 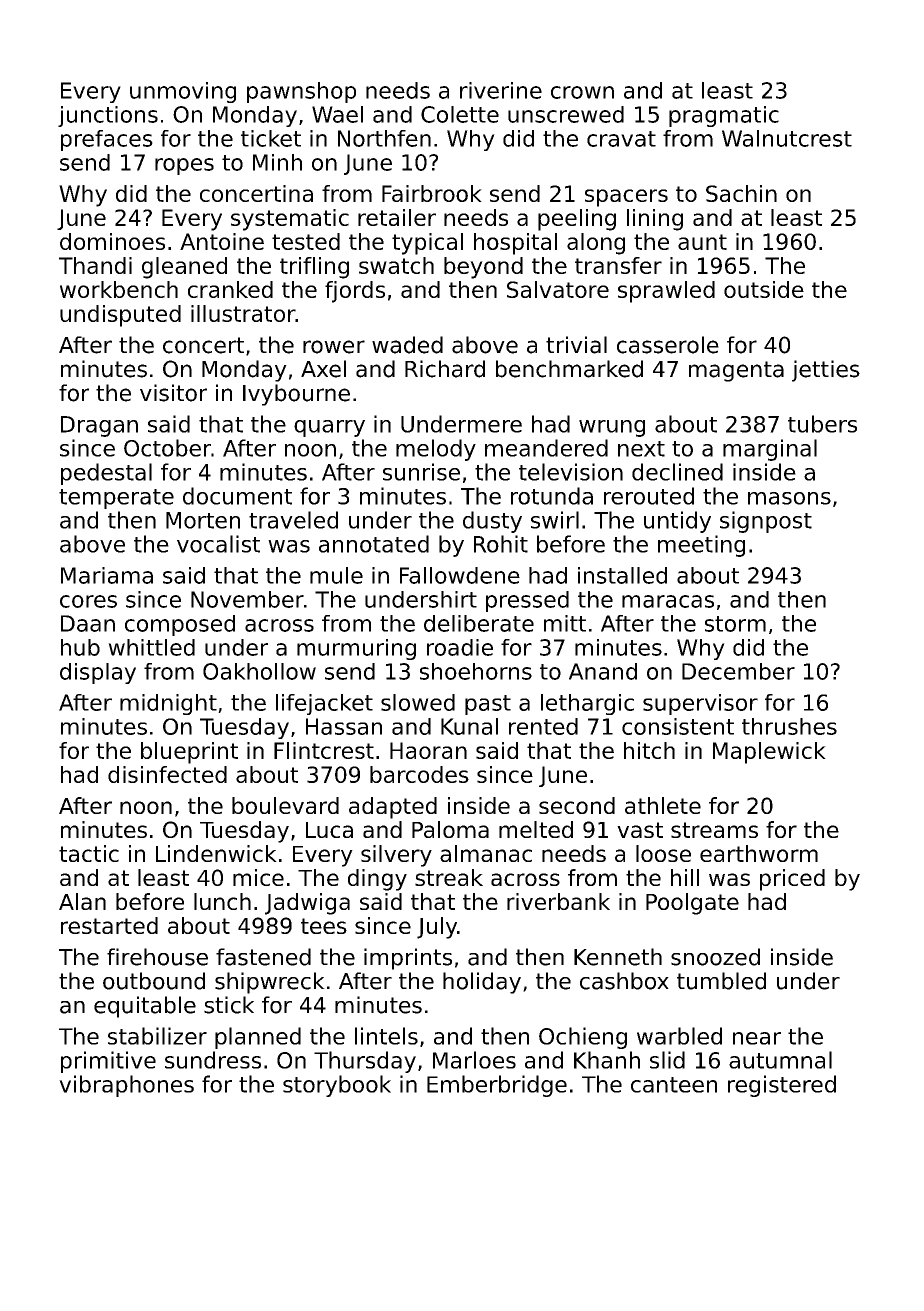 I want to click on pragmatic, so click(x=724, y=116).
